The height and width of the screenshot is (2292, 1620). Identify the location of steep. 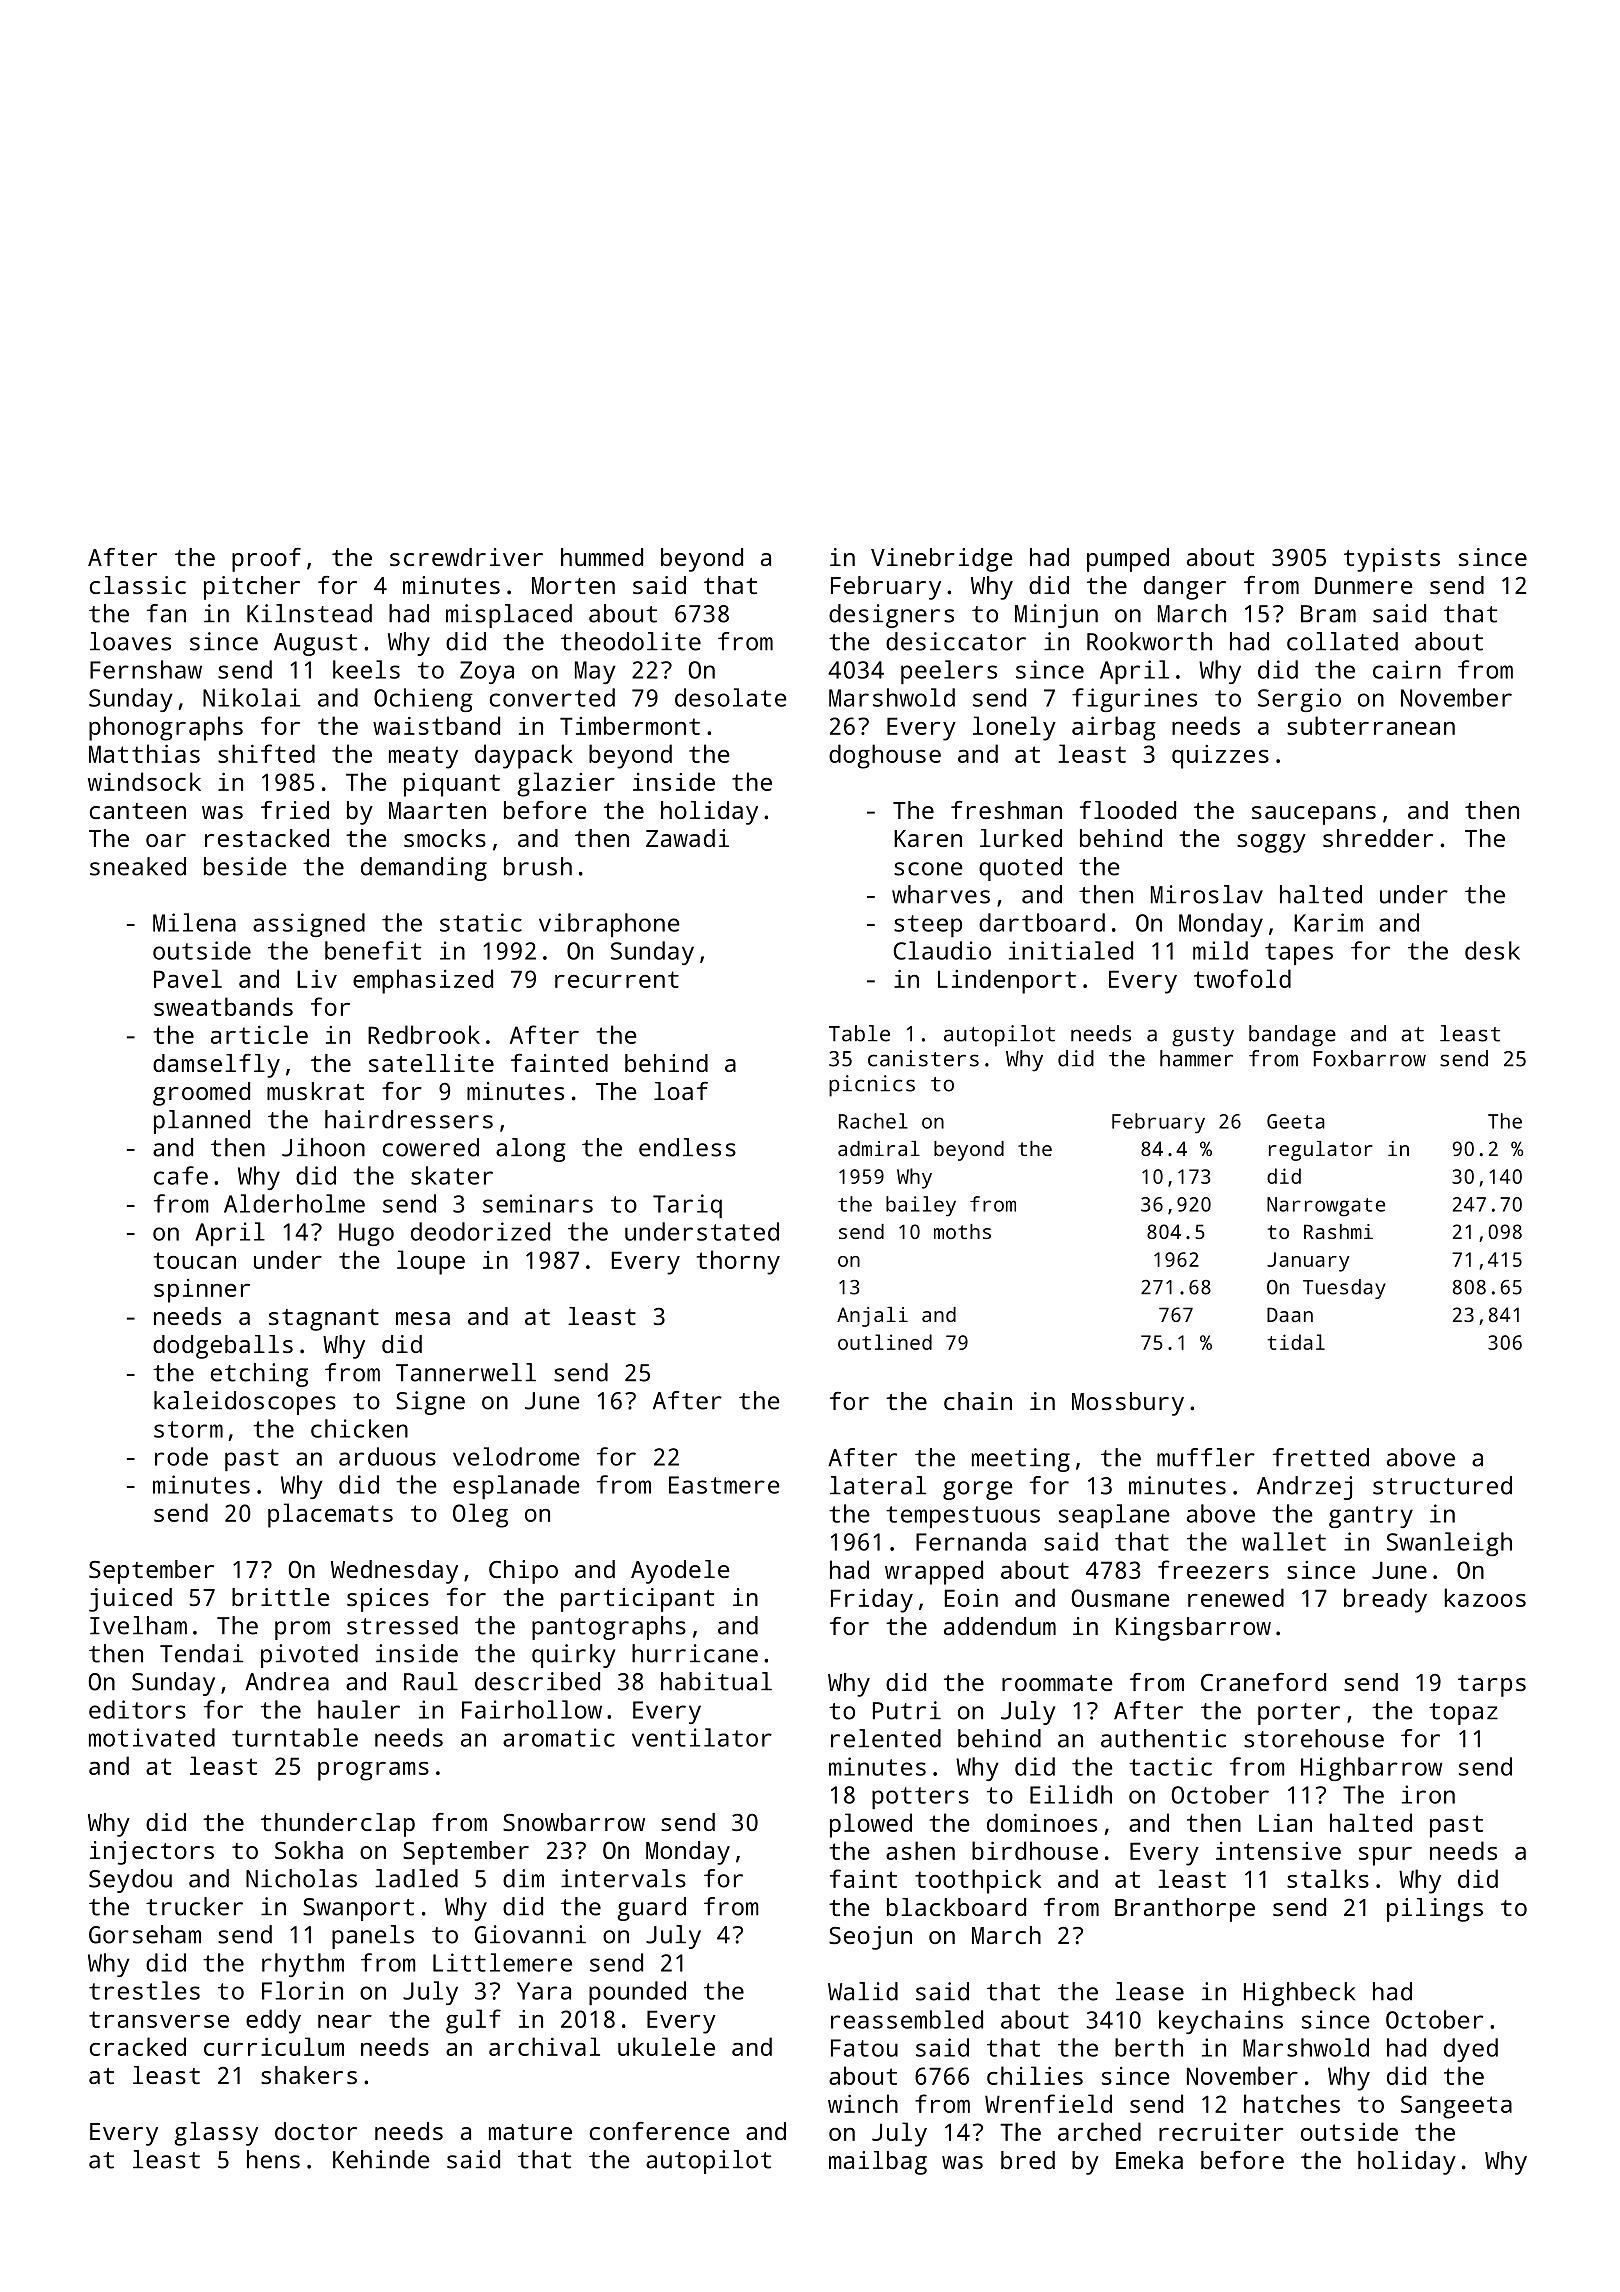
(928, 926).
